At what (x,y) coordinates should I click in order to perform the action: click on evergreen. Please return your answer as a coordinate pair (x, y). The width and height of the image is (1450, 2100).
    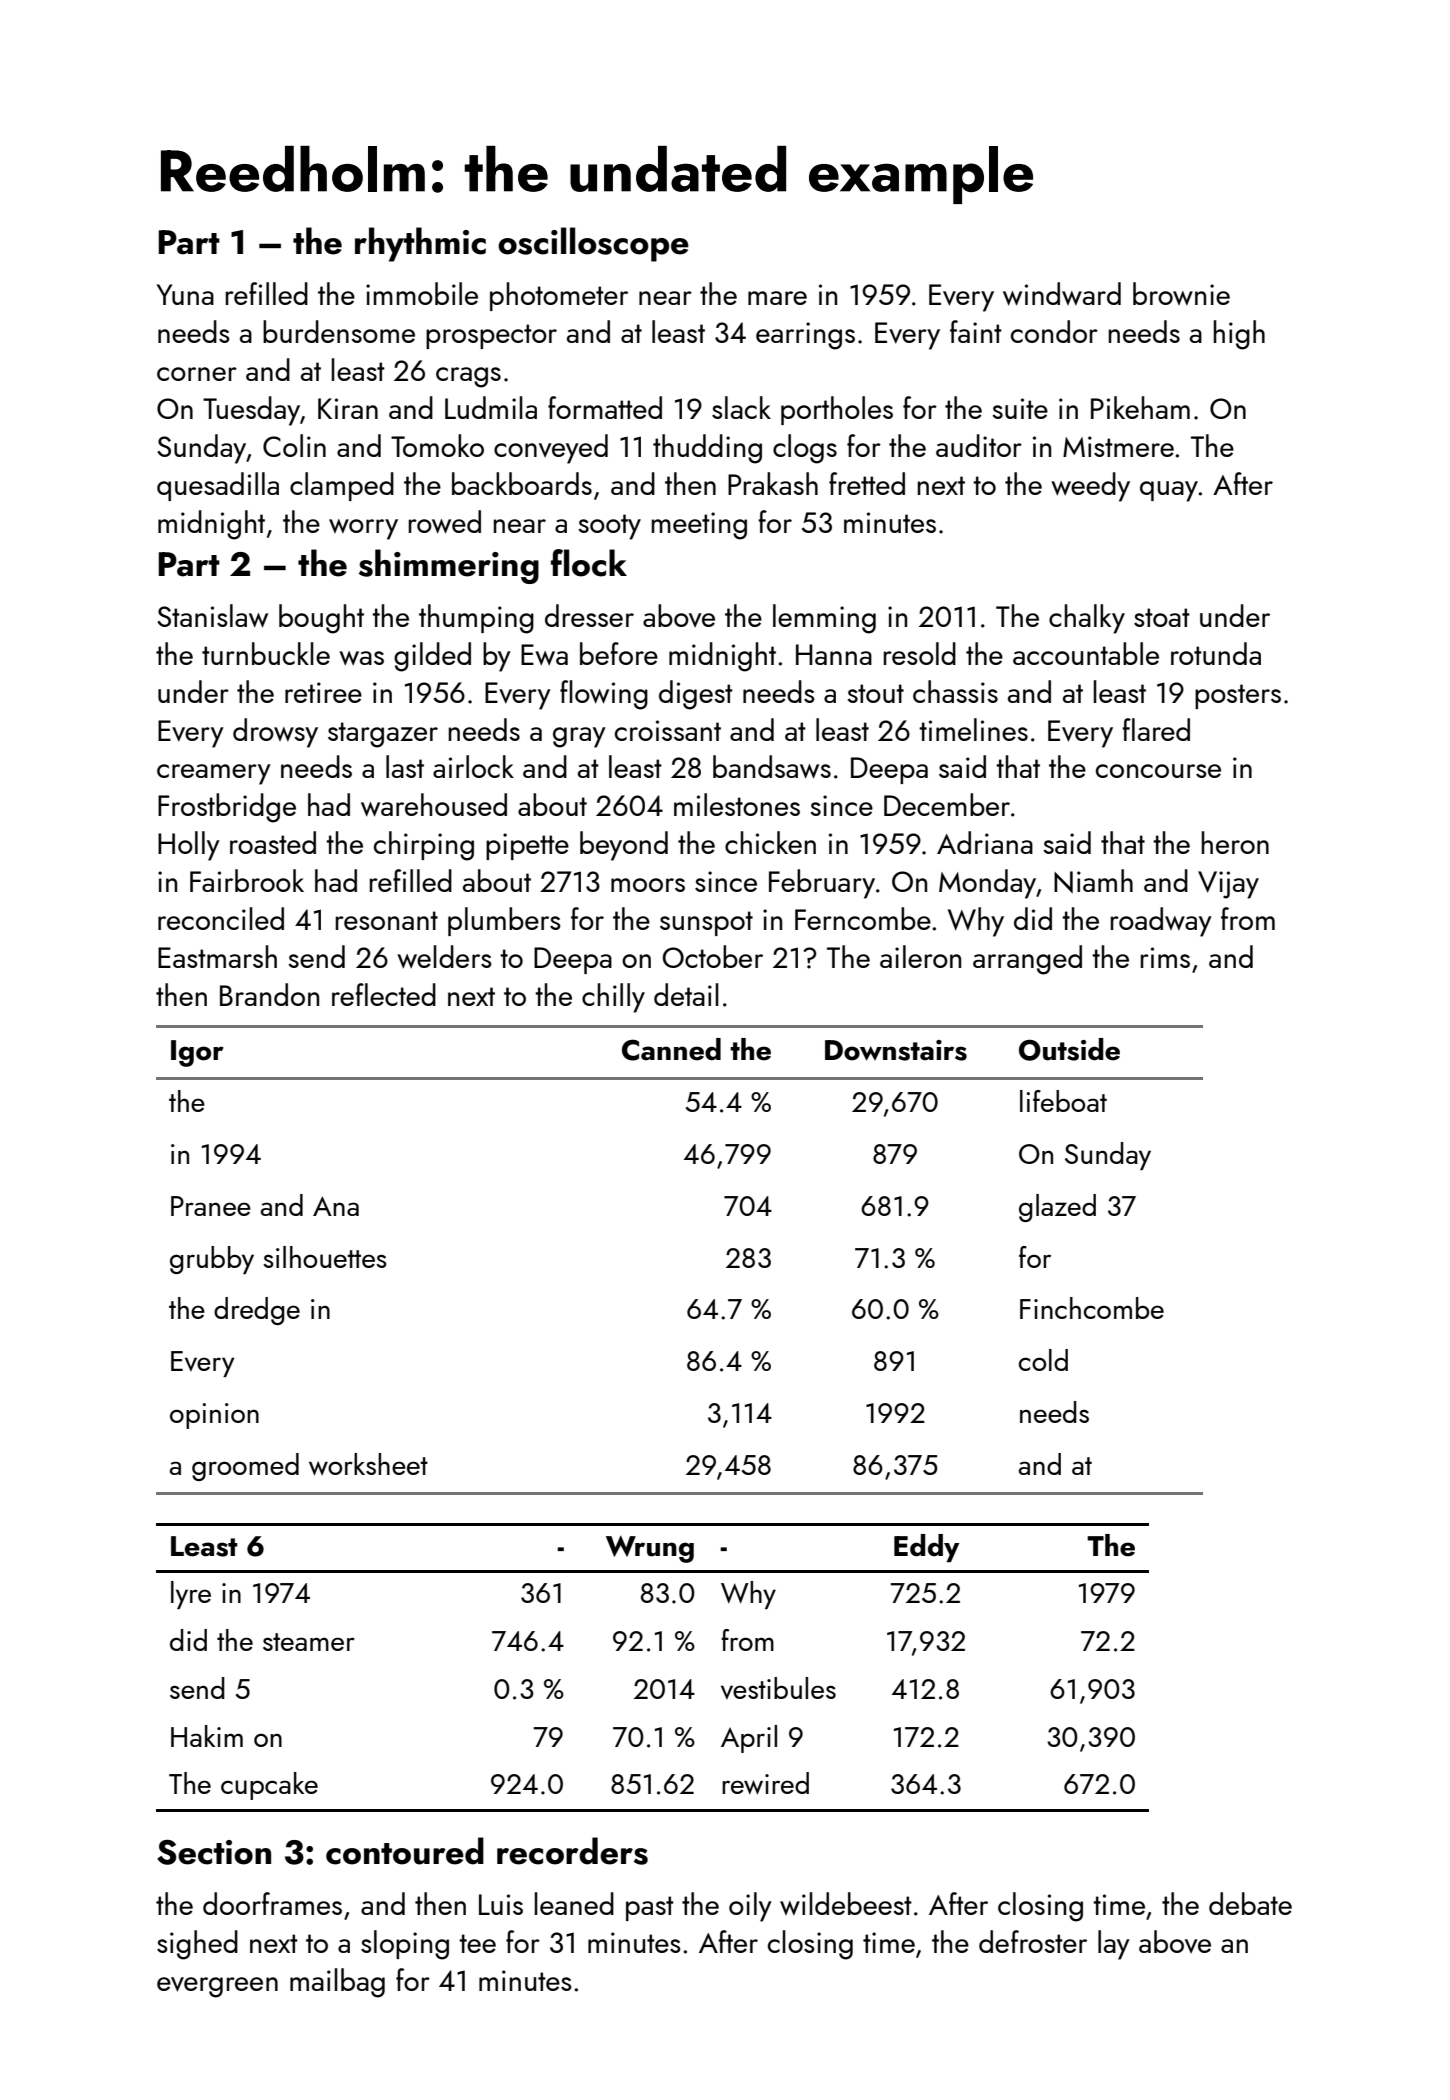
    Looking at the image, I should click on (217, 1987).
